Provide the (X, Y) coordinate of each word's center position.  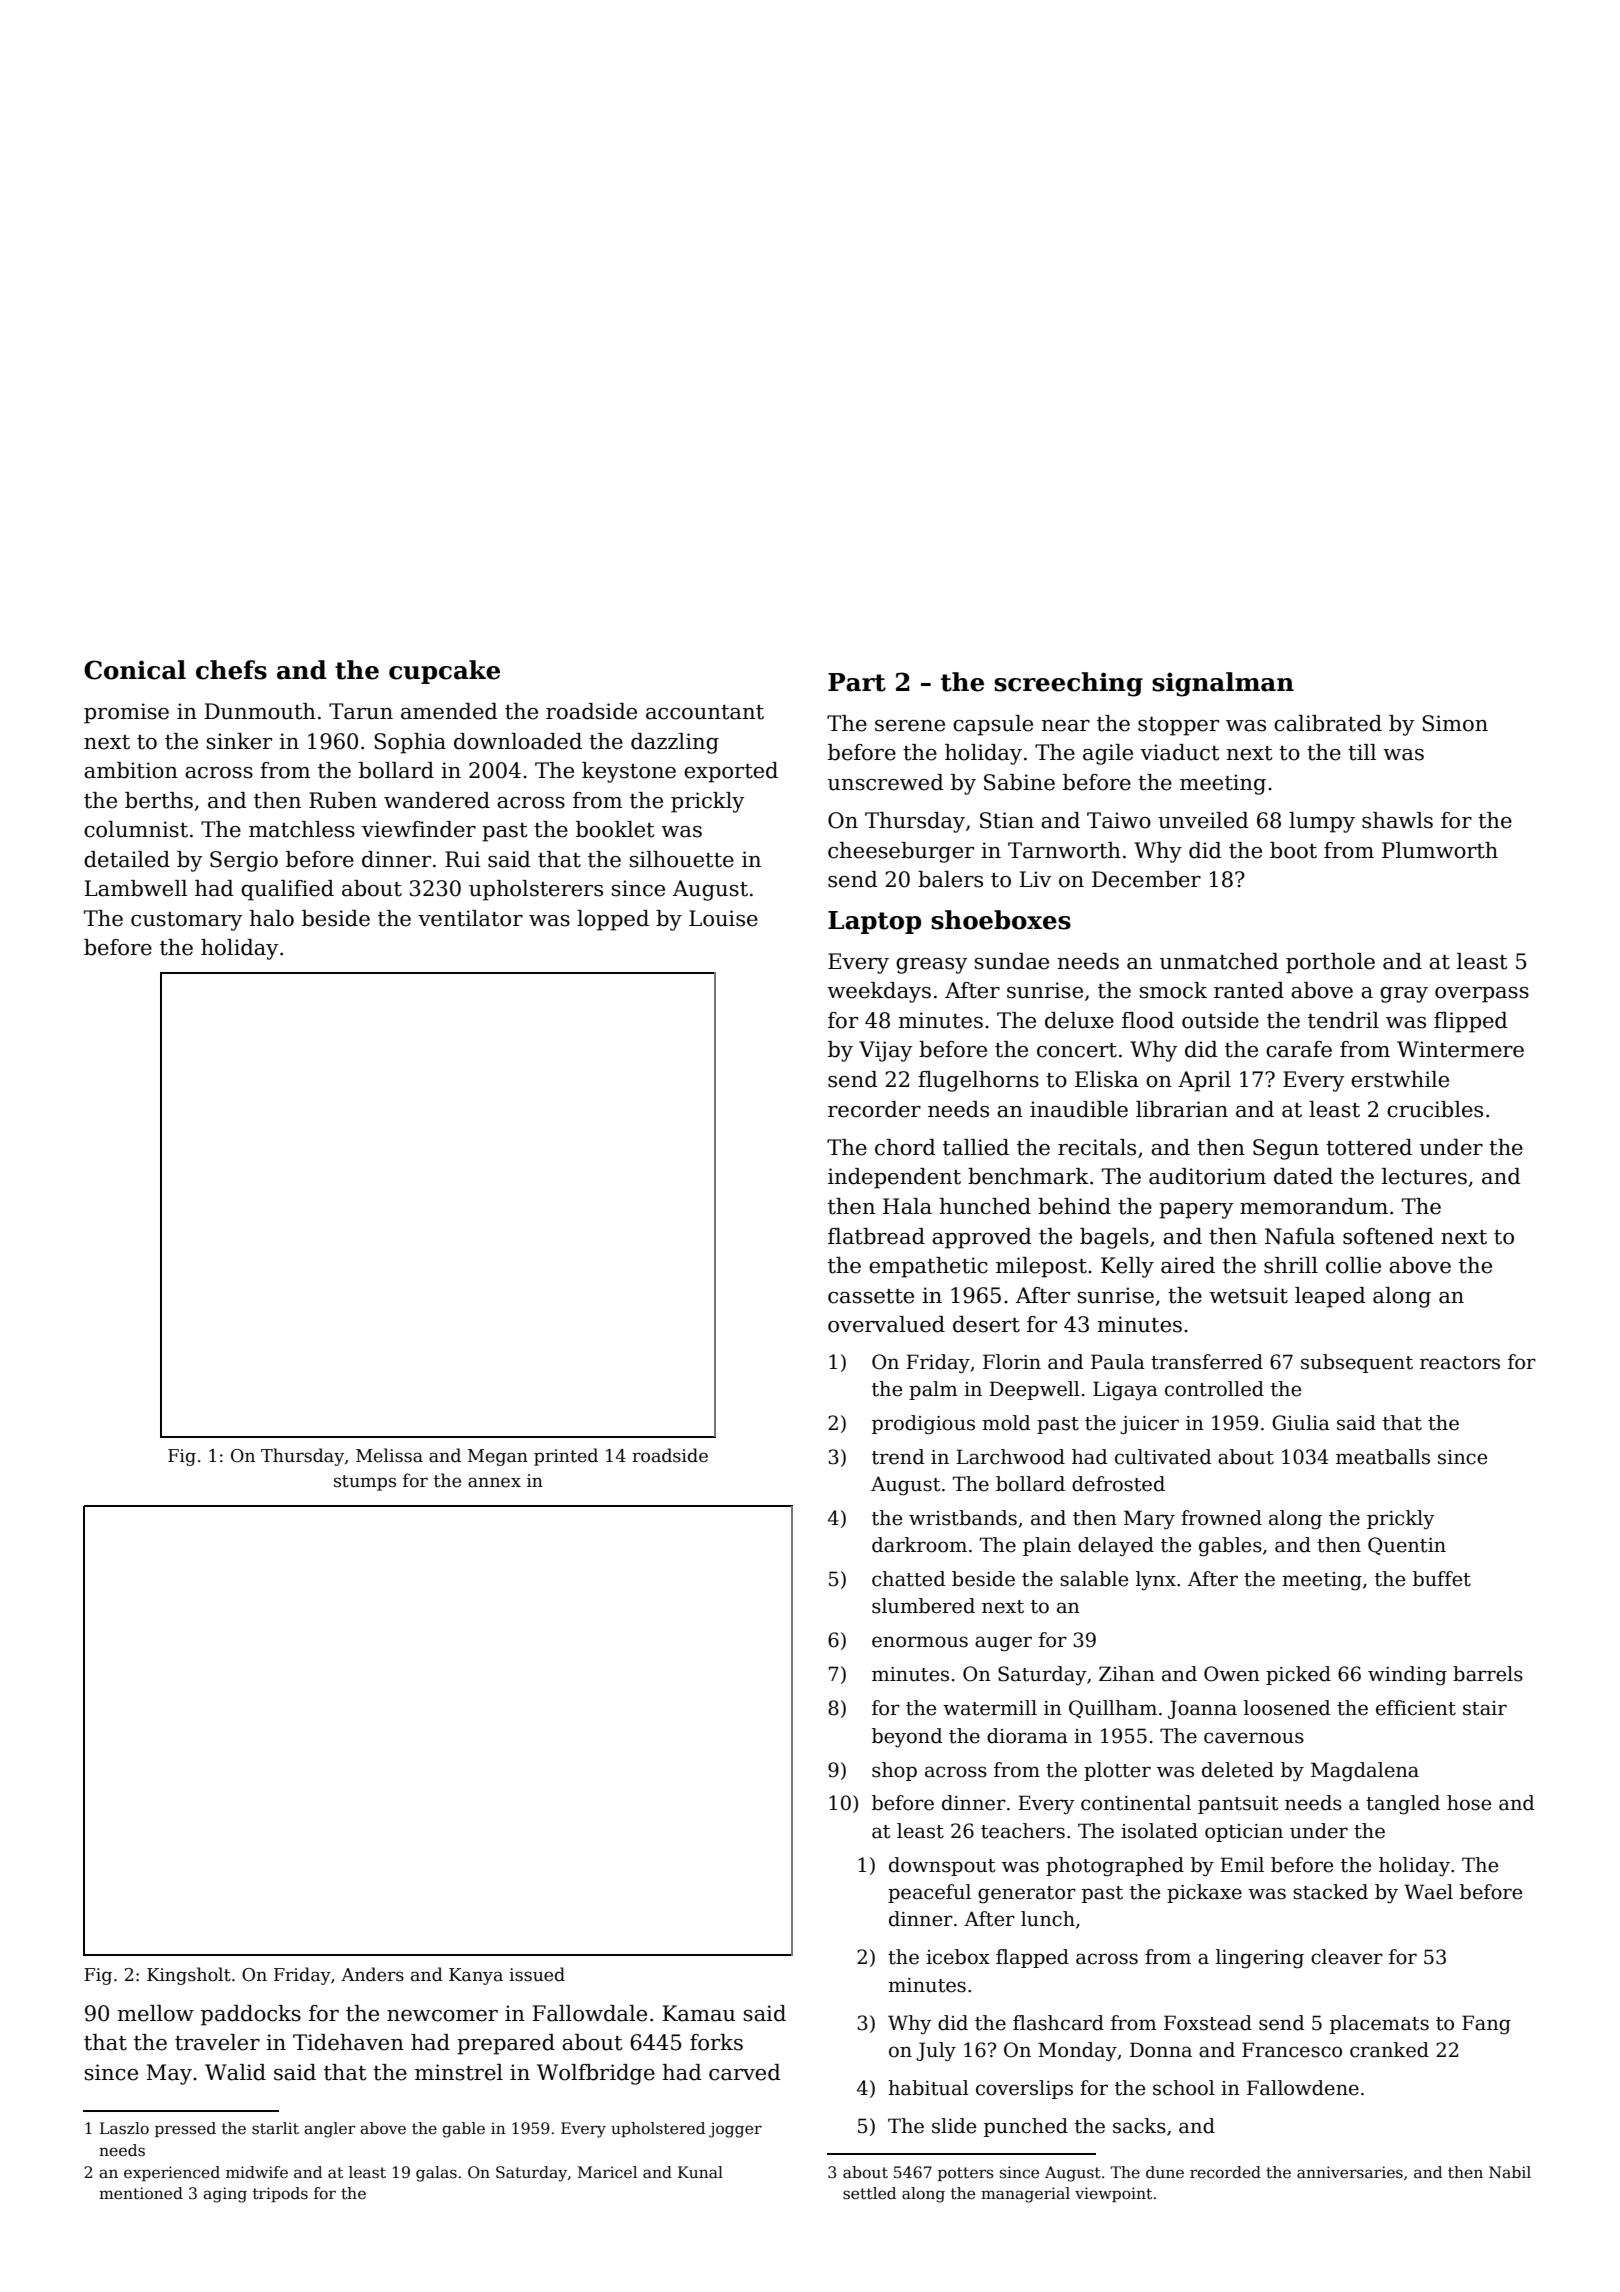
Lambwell (135, 888)
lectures (1424, 1176)
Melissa (389, 1455)
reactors (1460, 1363)
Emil (1242, 1864)
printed (566, 1457)
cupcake (444, 672)
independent (894, 1178)
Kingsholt (189, 1976)
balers (950, 879)
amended (449, 711)
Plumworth (1440, 850)
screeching (1068, 684)
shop (894, 1771)
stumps (365, 1483)
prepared (506, 2044)
